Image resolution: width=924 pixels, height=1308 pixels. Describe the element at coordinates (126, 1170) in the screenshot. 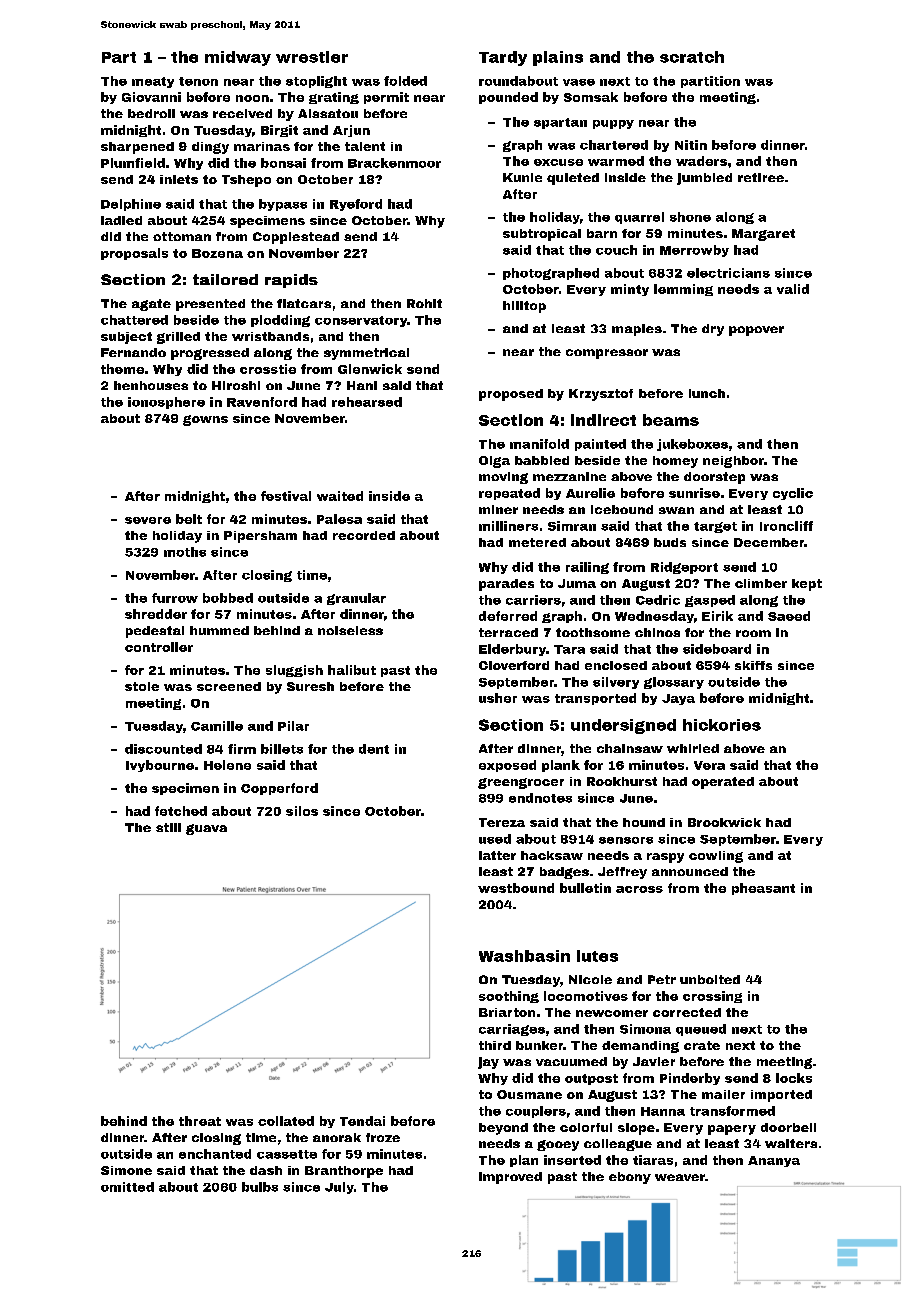

I see `Simone` at that location.
